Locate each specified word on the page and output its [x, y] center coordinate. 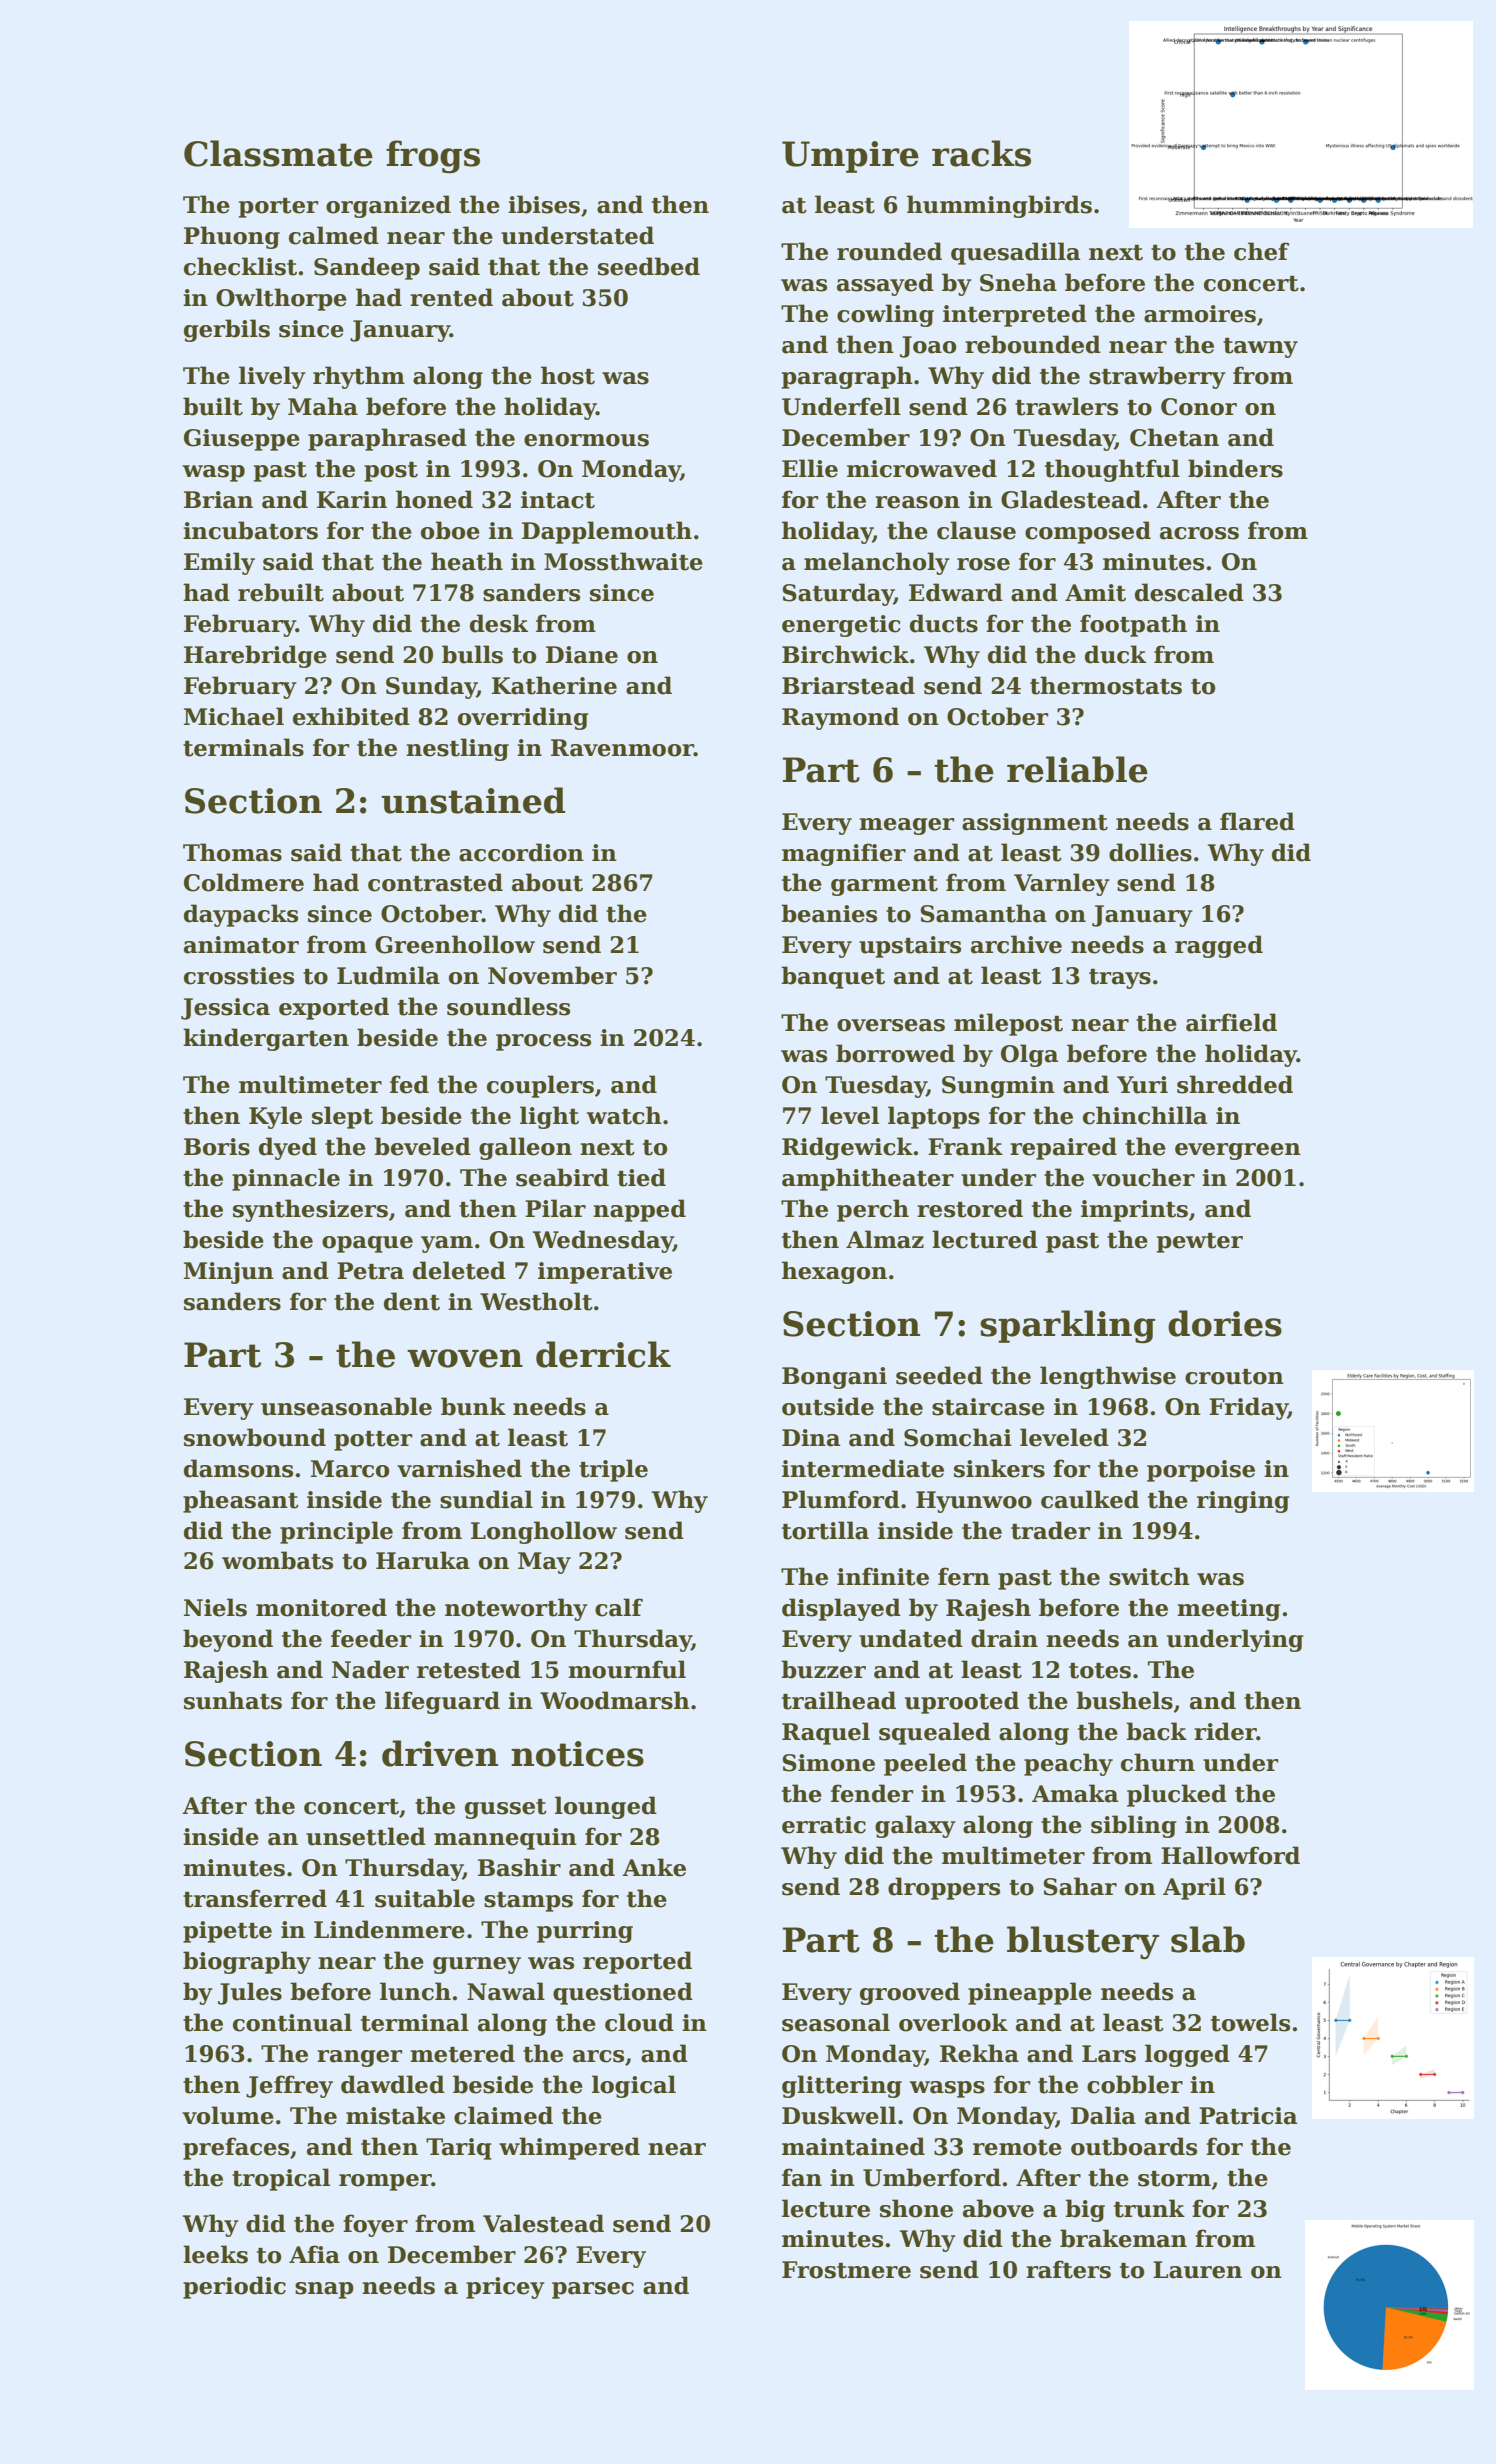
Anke [654, 1867]
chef [1261, 251]
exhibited [351, 716]
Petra [370, 1271]
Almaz [885, 1239]
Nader [370, 1669]
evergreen [1238, 1151]
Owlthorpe [281, 299]
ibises [544, 204]
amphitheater [868, 1179]
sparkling [1067, 1327]
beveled [422, 1146]
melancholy [877, 563]
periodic [234, 2287]
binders [1235, 468]
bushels [1124, 1700]
